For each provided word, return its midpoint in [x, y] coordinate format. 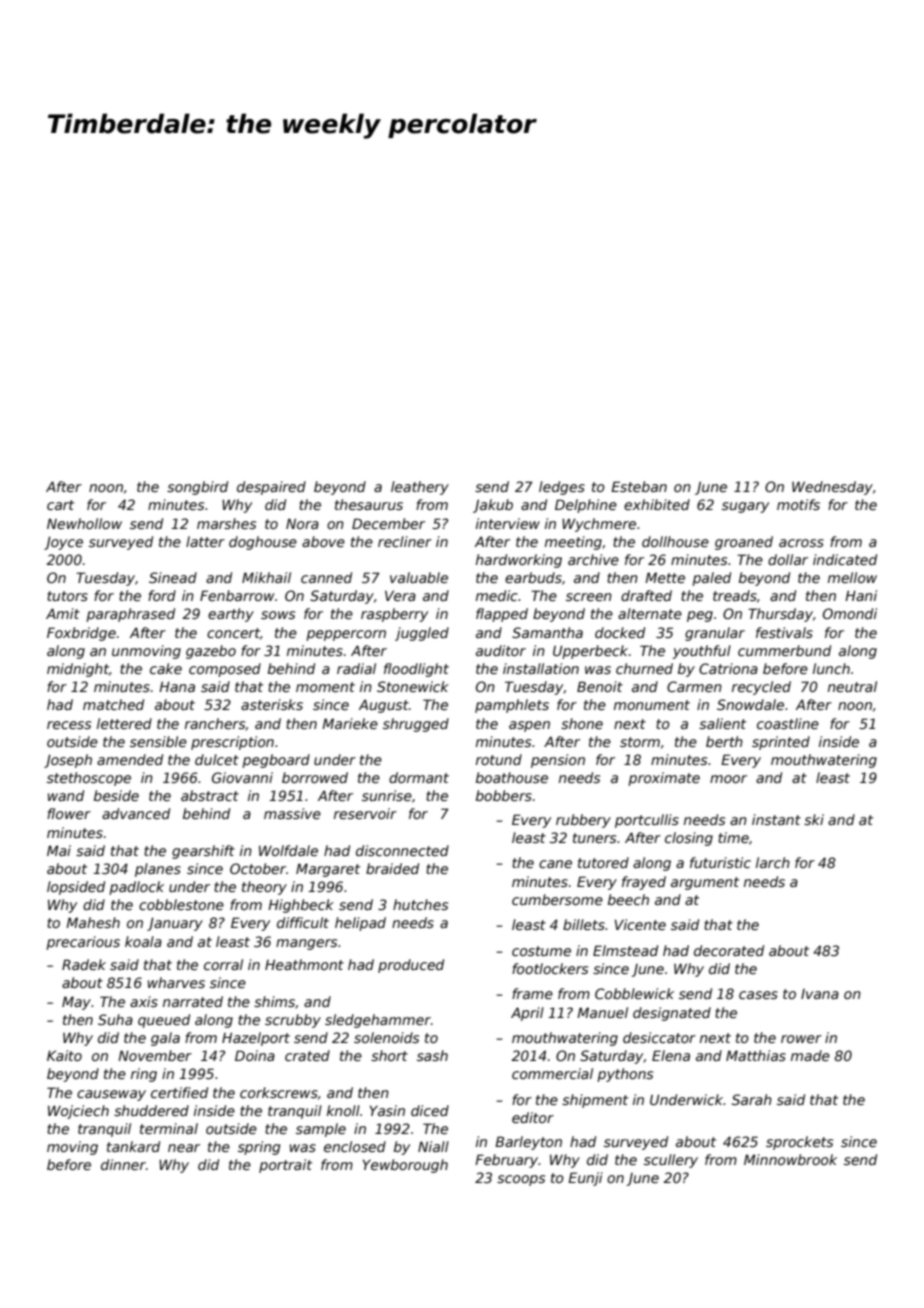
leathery [420, 488]
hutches [420, 904]
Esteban [639, 486]
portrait [285, 1166]
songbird [197, 488]
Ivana [820, 994]
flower [69, 813]
